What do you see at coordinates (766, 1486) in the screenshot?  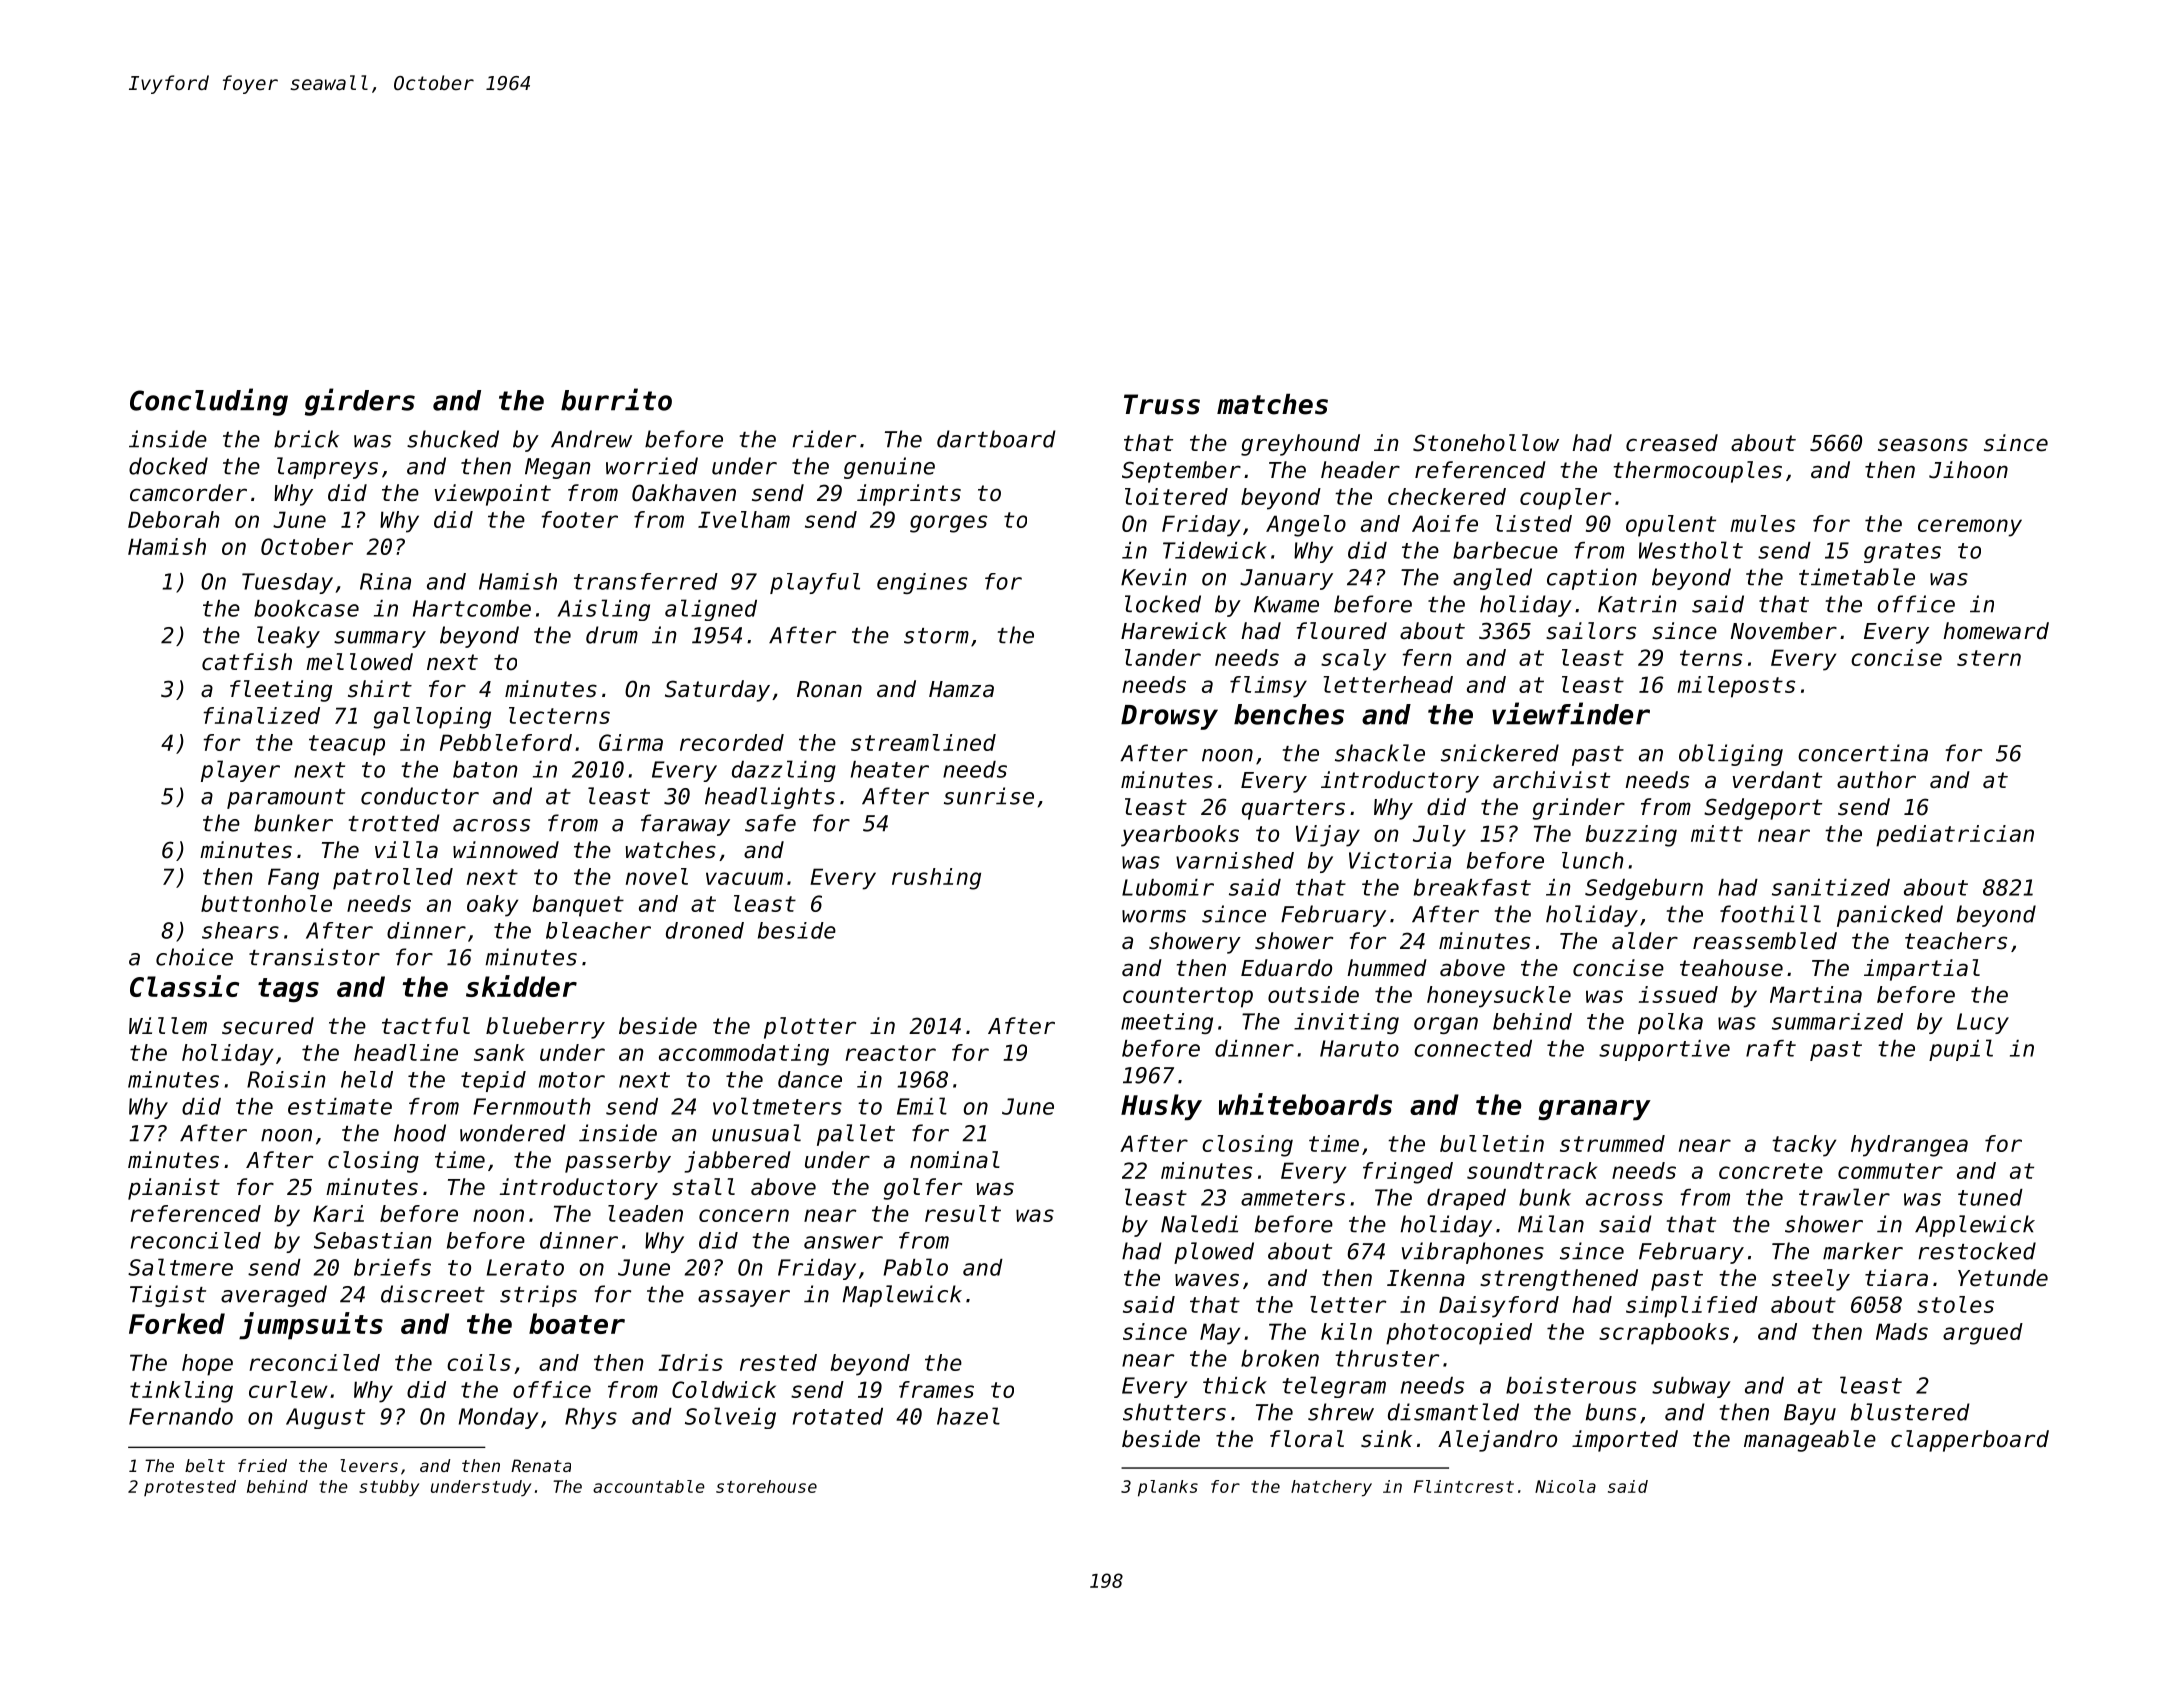 I see `storehouse` at bounding box center [766, 1486].
